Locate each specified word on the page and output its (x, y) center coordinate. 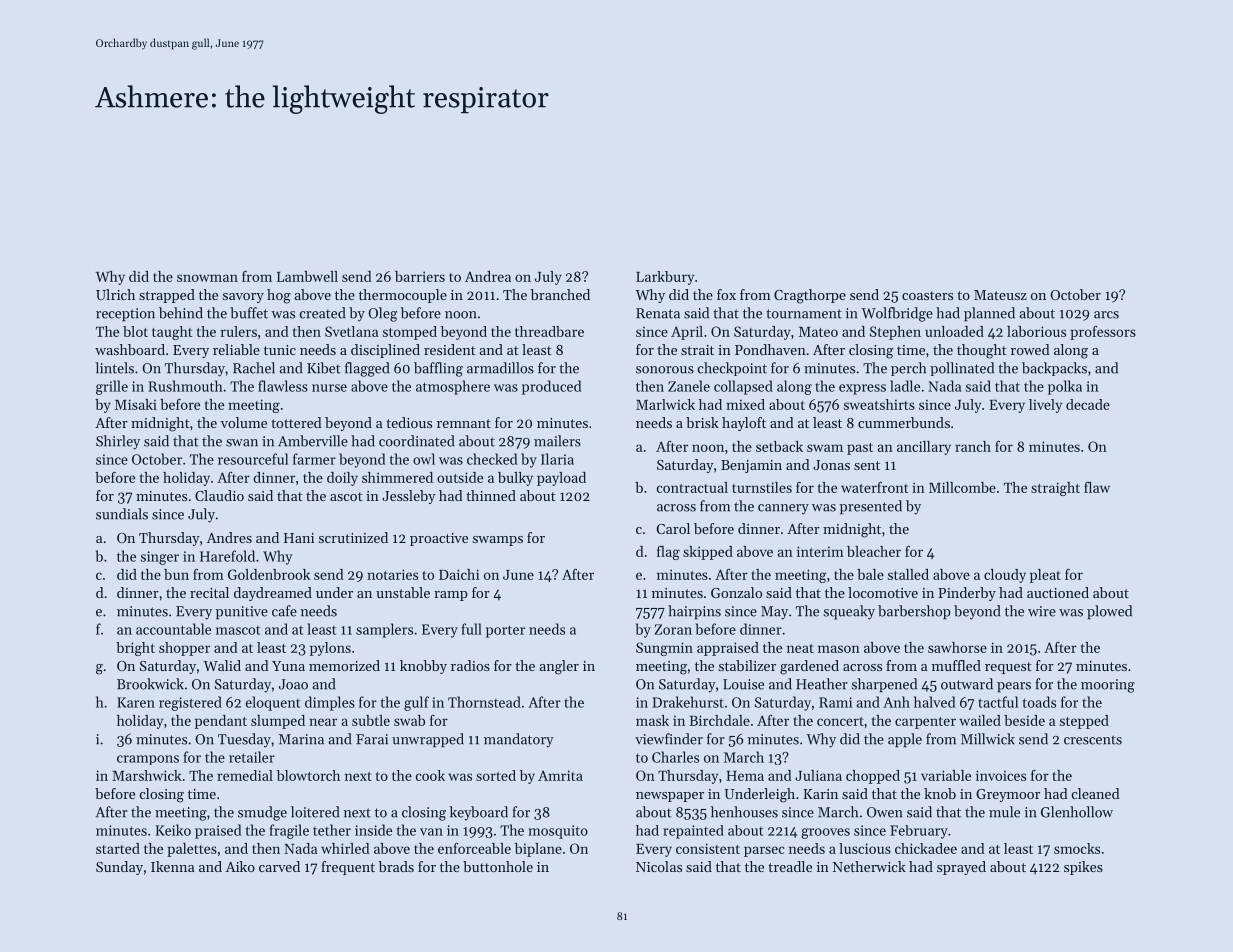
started (118, 848)
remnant (464, 423)
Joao (293, 684)
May (774, 613)
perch (908, 369)
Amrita (560, 775)
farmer (314, 459)
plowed (1109, 612)
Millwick (988, 739)
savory (243, 298)
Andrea (488, 276)
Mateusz (1000, 295)
